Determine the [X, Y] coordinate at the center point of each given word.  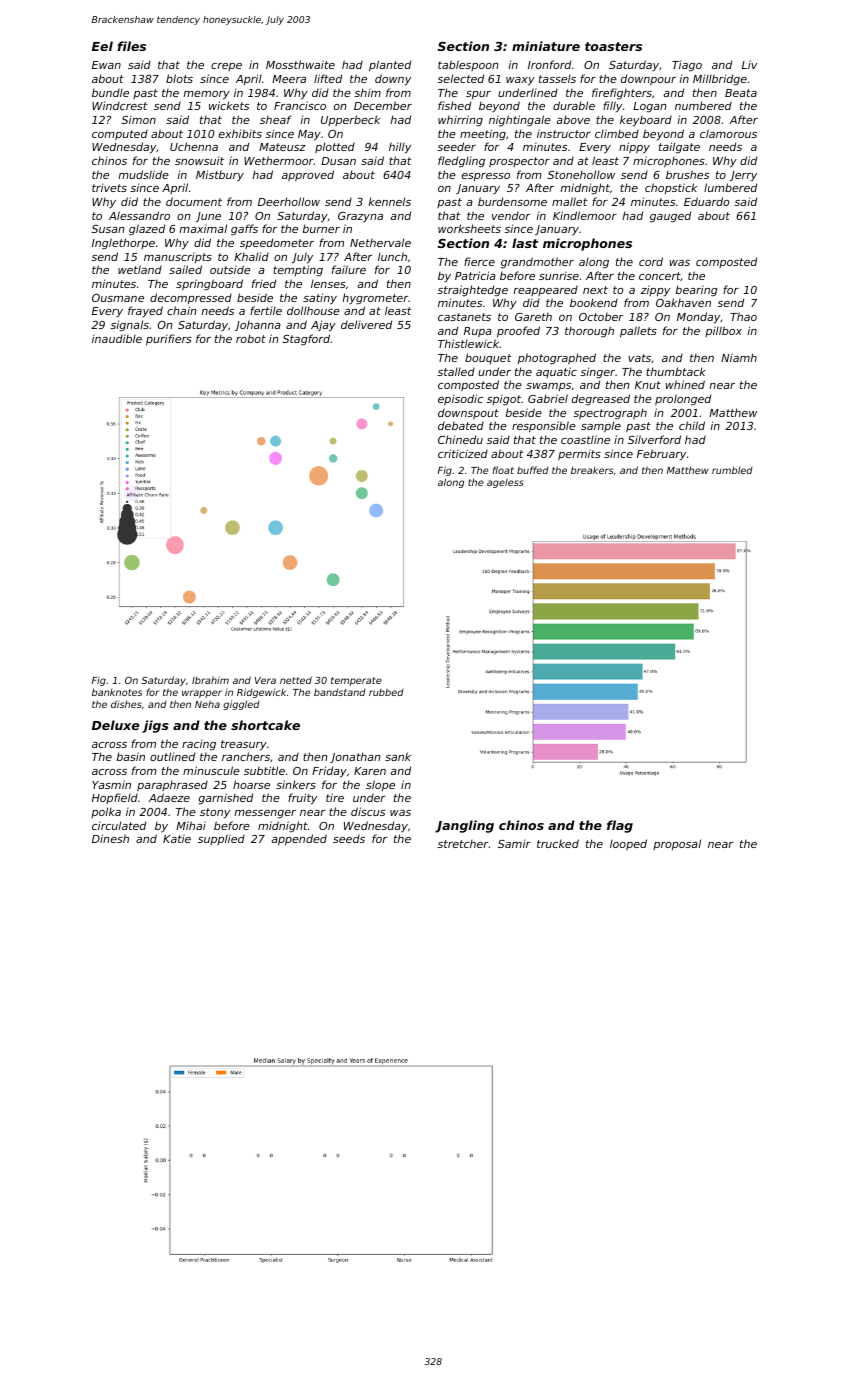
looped [628, 844]
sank [398, 756]
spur [478, 95]
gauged [670, 217]
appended [299, 840]
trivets [109, 188]
